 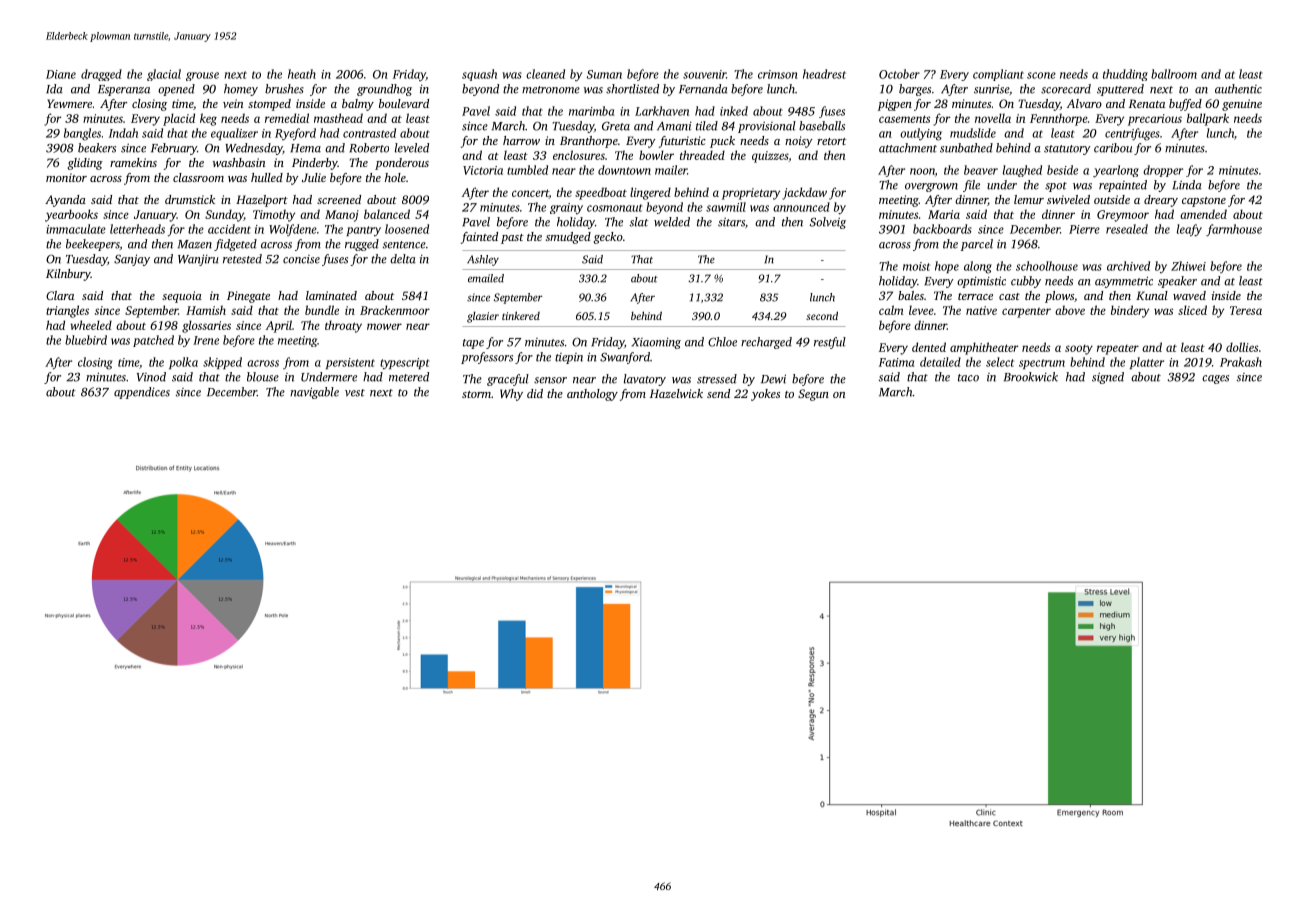 What do you see at coordinates (142, 393) in the image?
I see `appendices` at bounding box center [142, 393].
